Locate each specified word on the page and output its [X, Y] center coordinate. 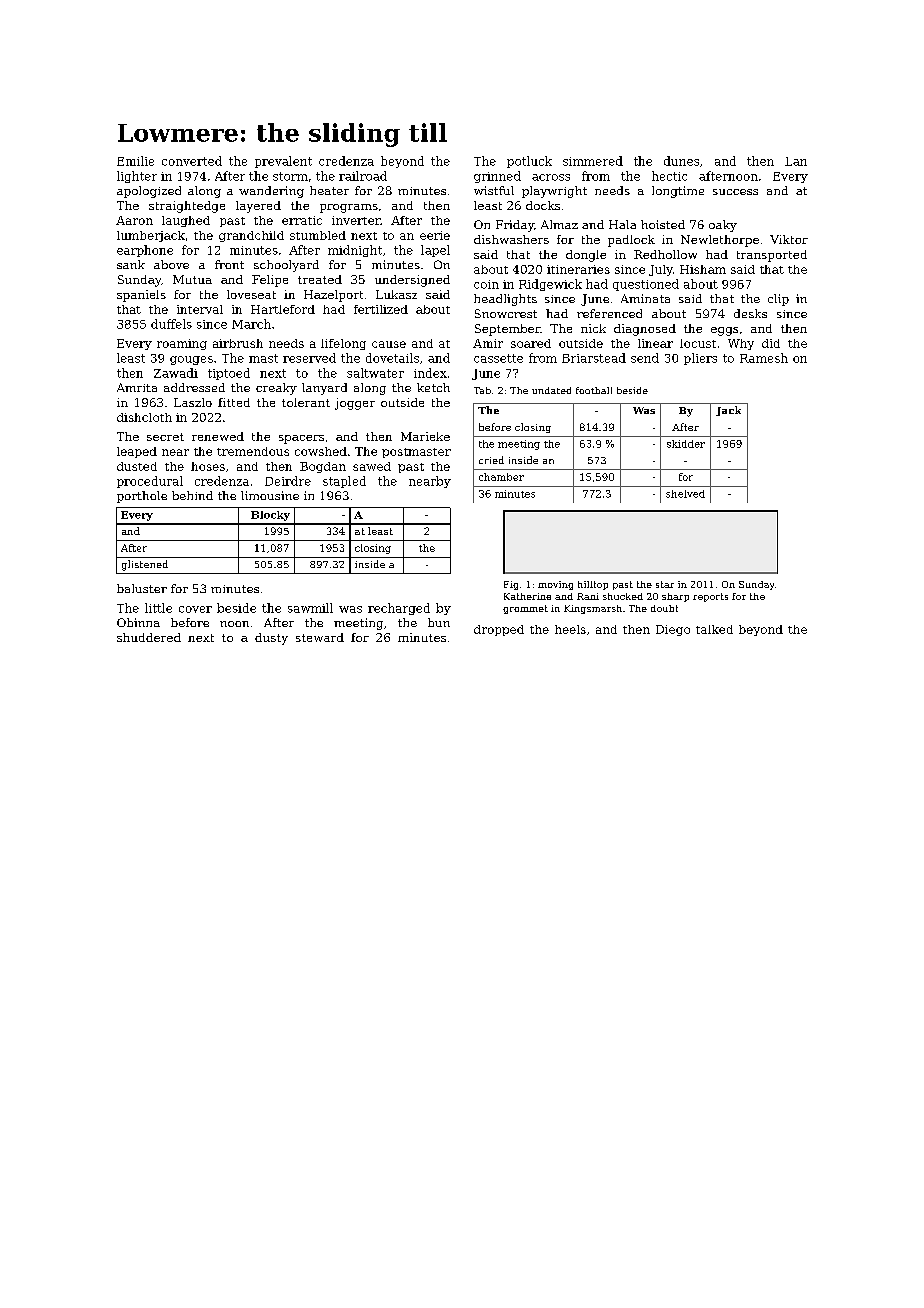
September [507, 330]
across [551, 177]
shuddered [149, 637]
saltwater [375, 373]
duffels [171, 324]
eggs [724, 331]
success [735, 192]
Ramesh [764, 358]
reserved [309, 358]
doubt [664, 608]
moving [555, 585]
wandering [271, 192]
